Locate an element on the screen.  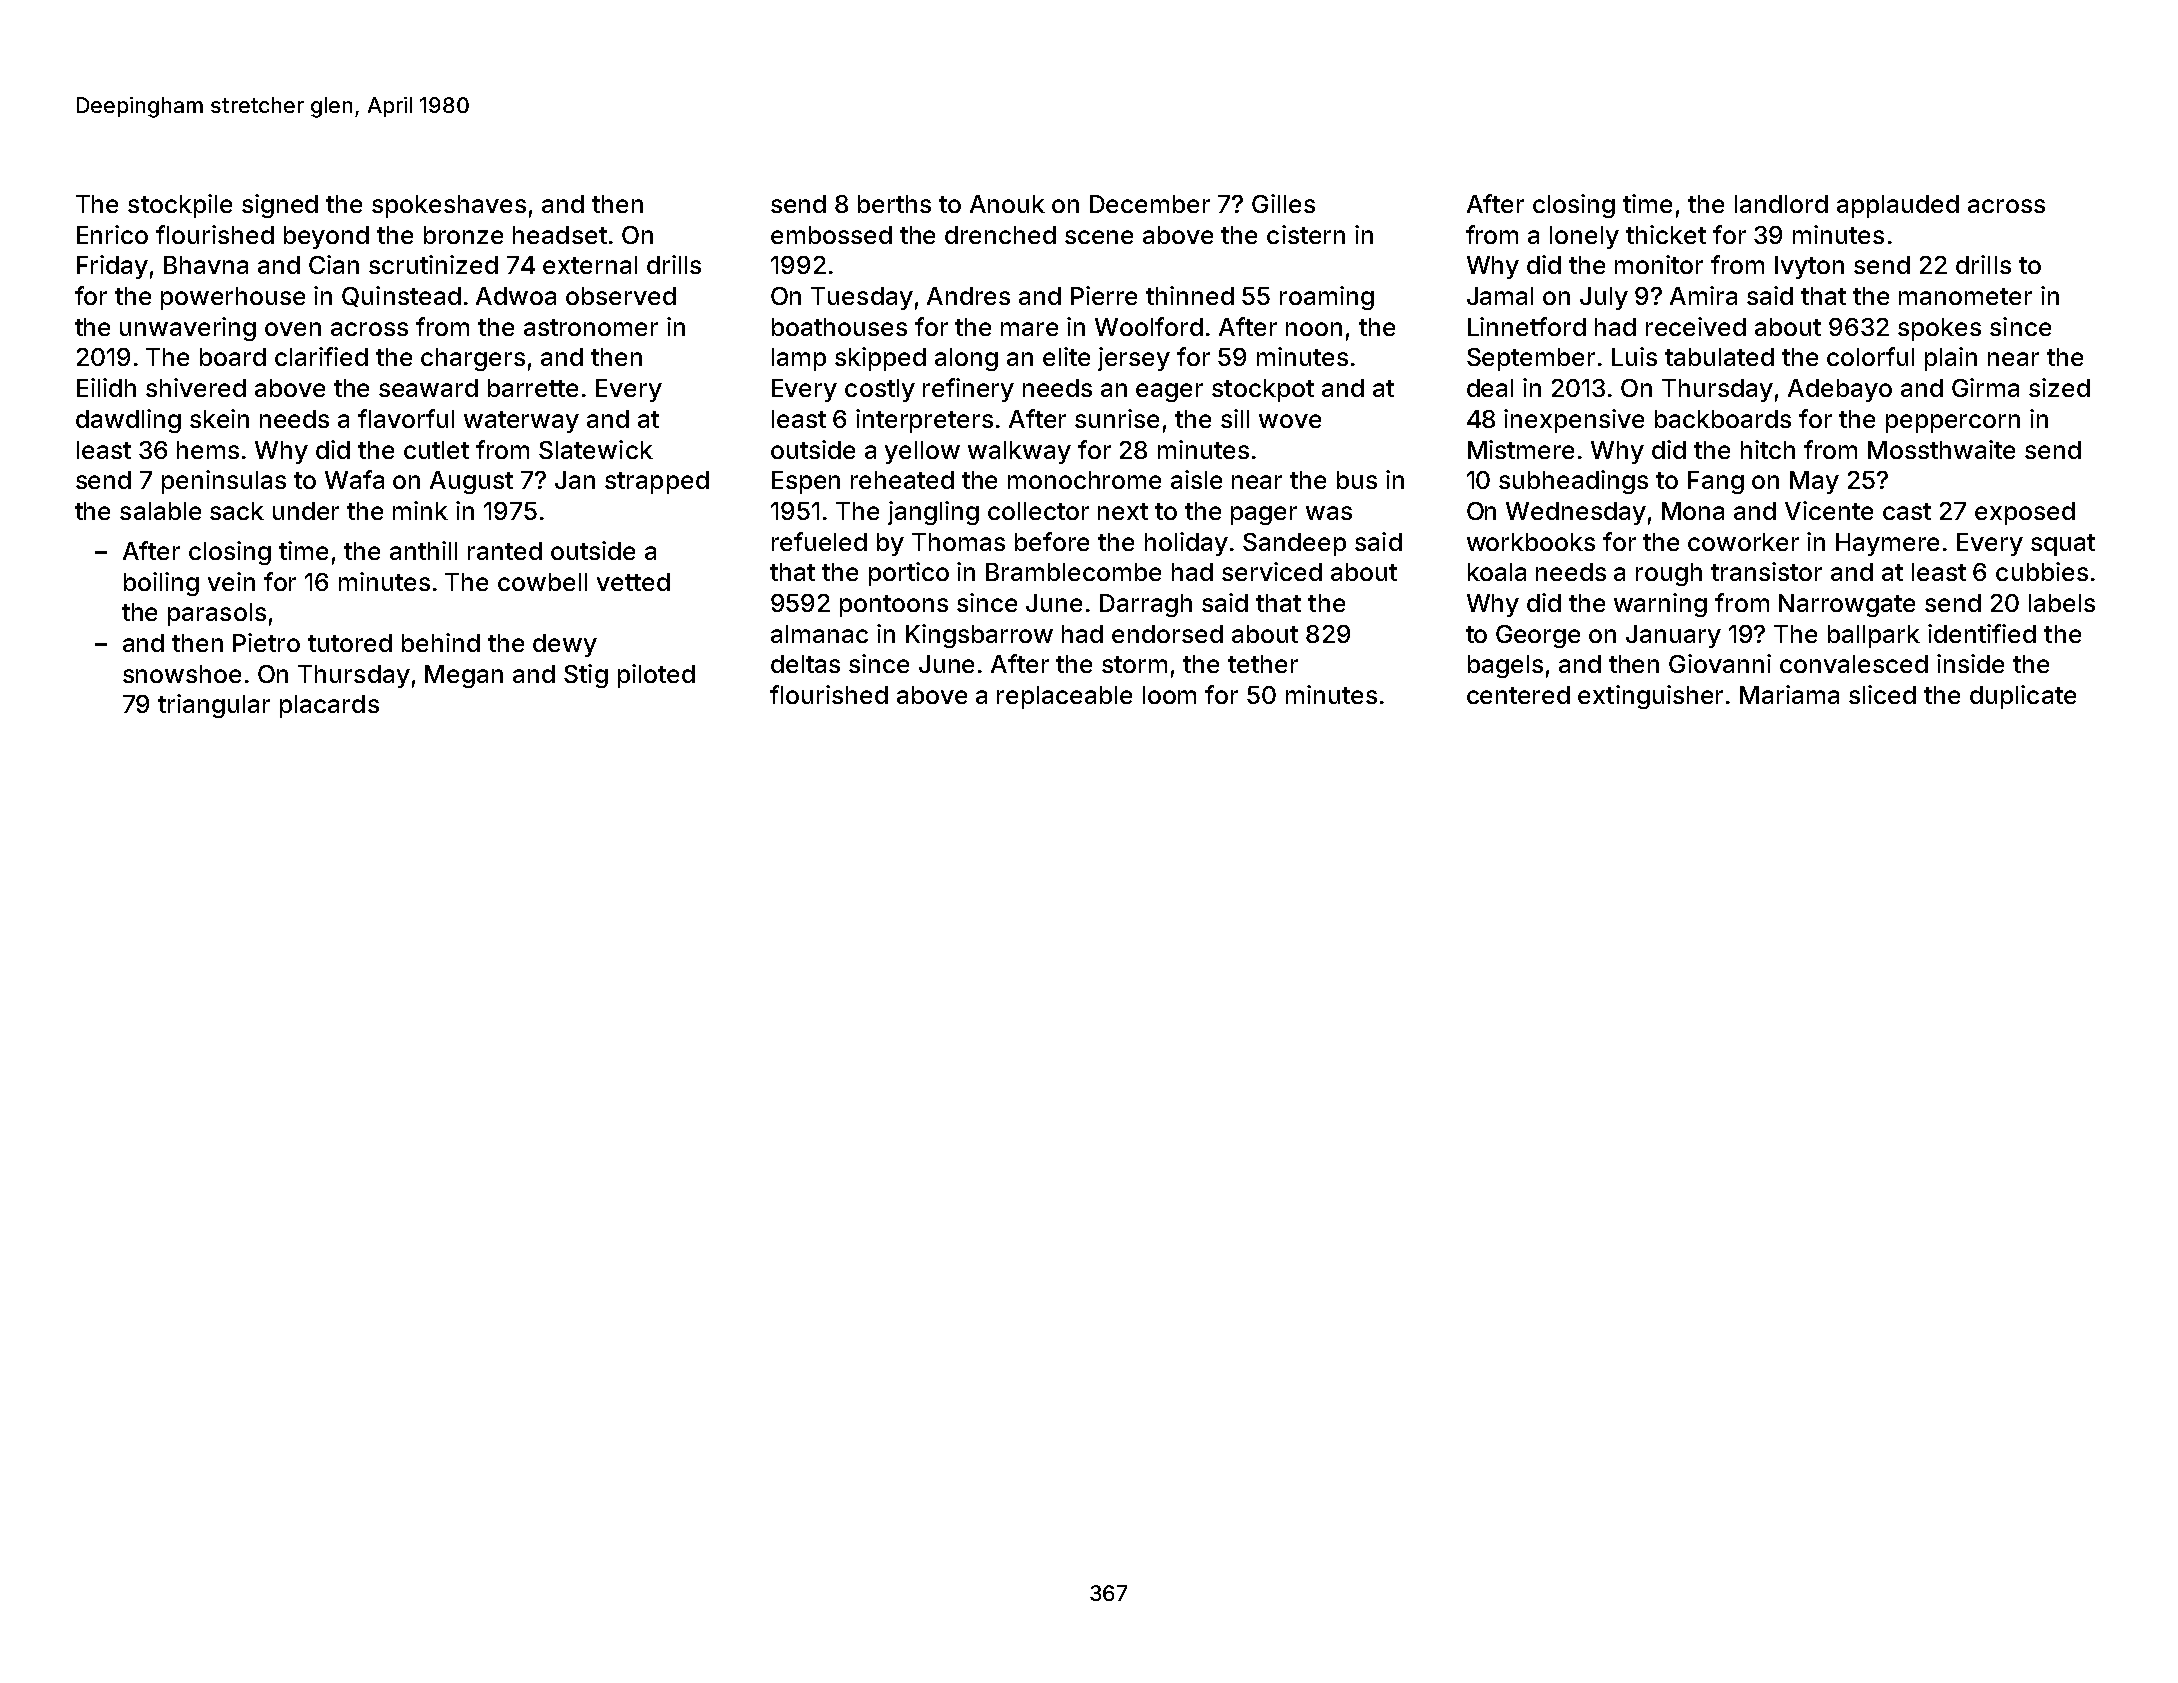
berths is located at coordinates (894, 204).
